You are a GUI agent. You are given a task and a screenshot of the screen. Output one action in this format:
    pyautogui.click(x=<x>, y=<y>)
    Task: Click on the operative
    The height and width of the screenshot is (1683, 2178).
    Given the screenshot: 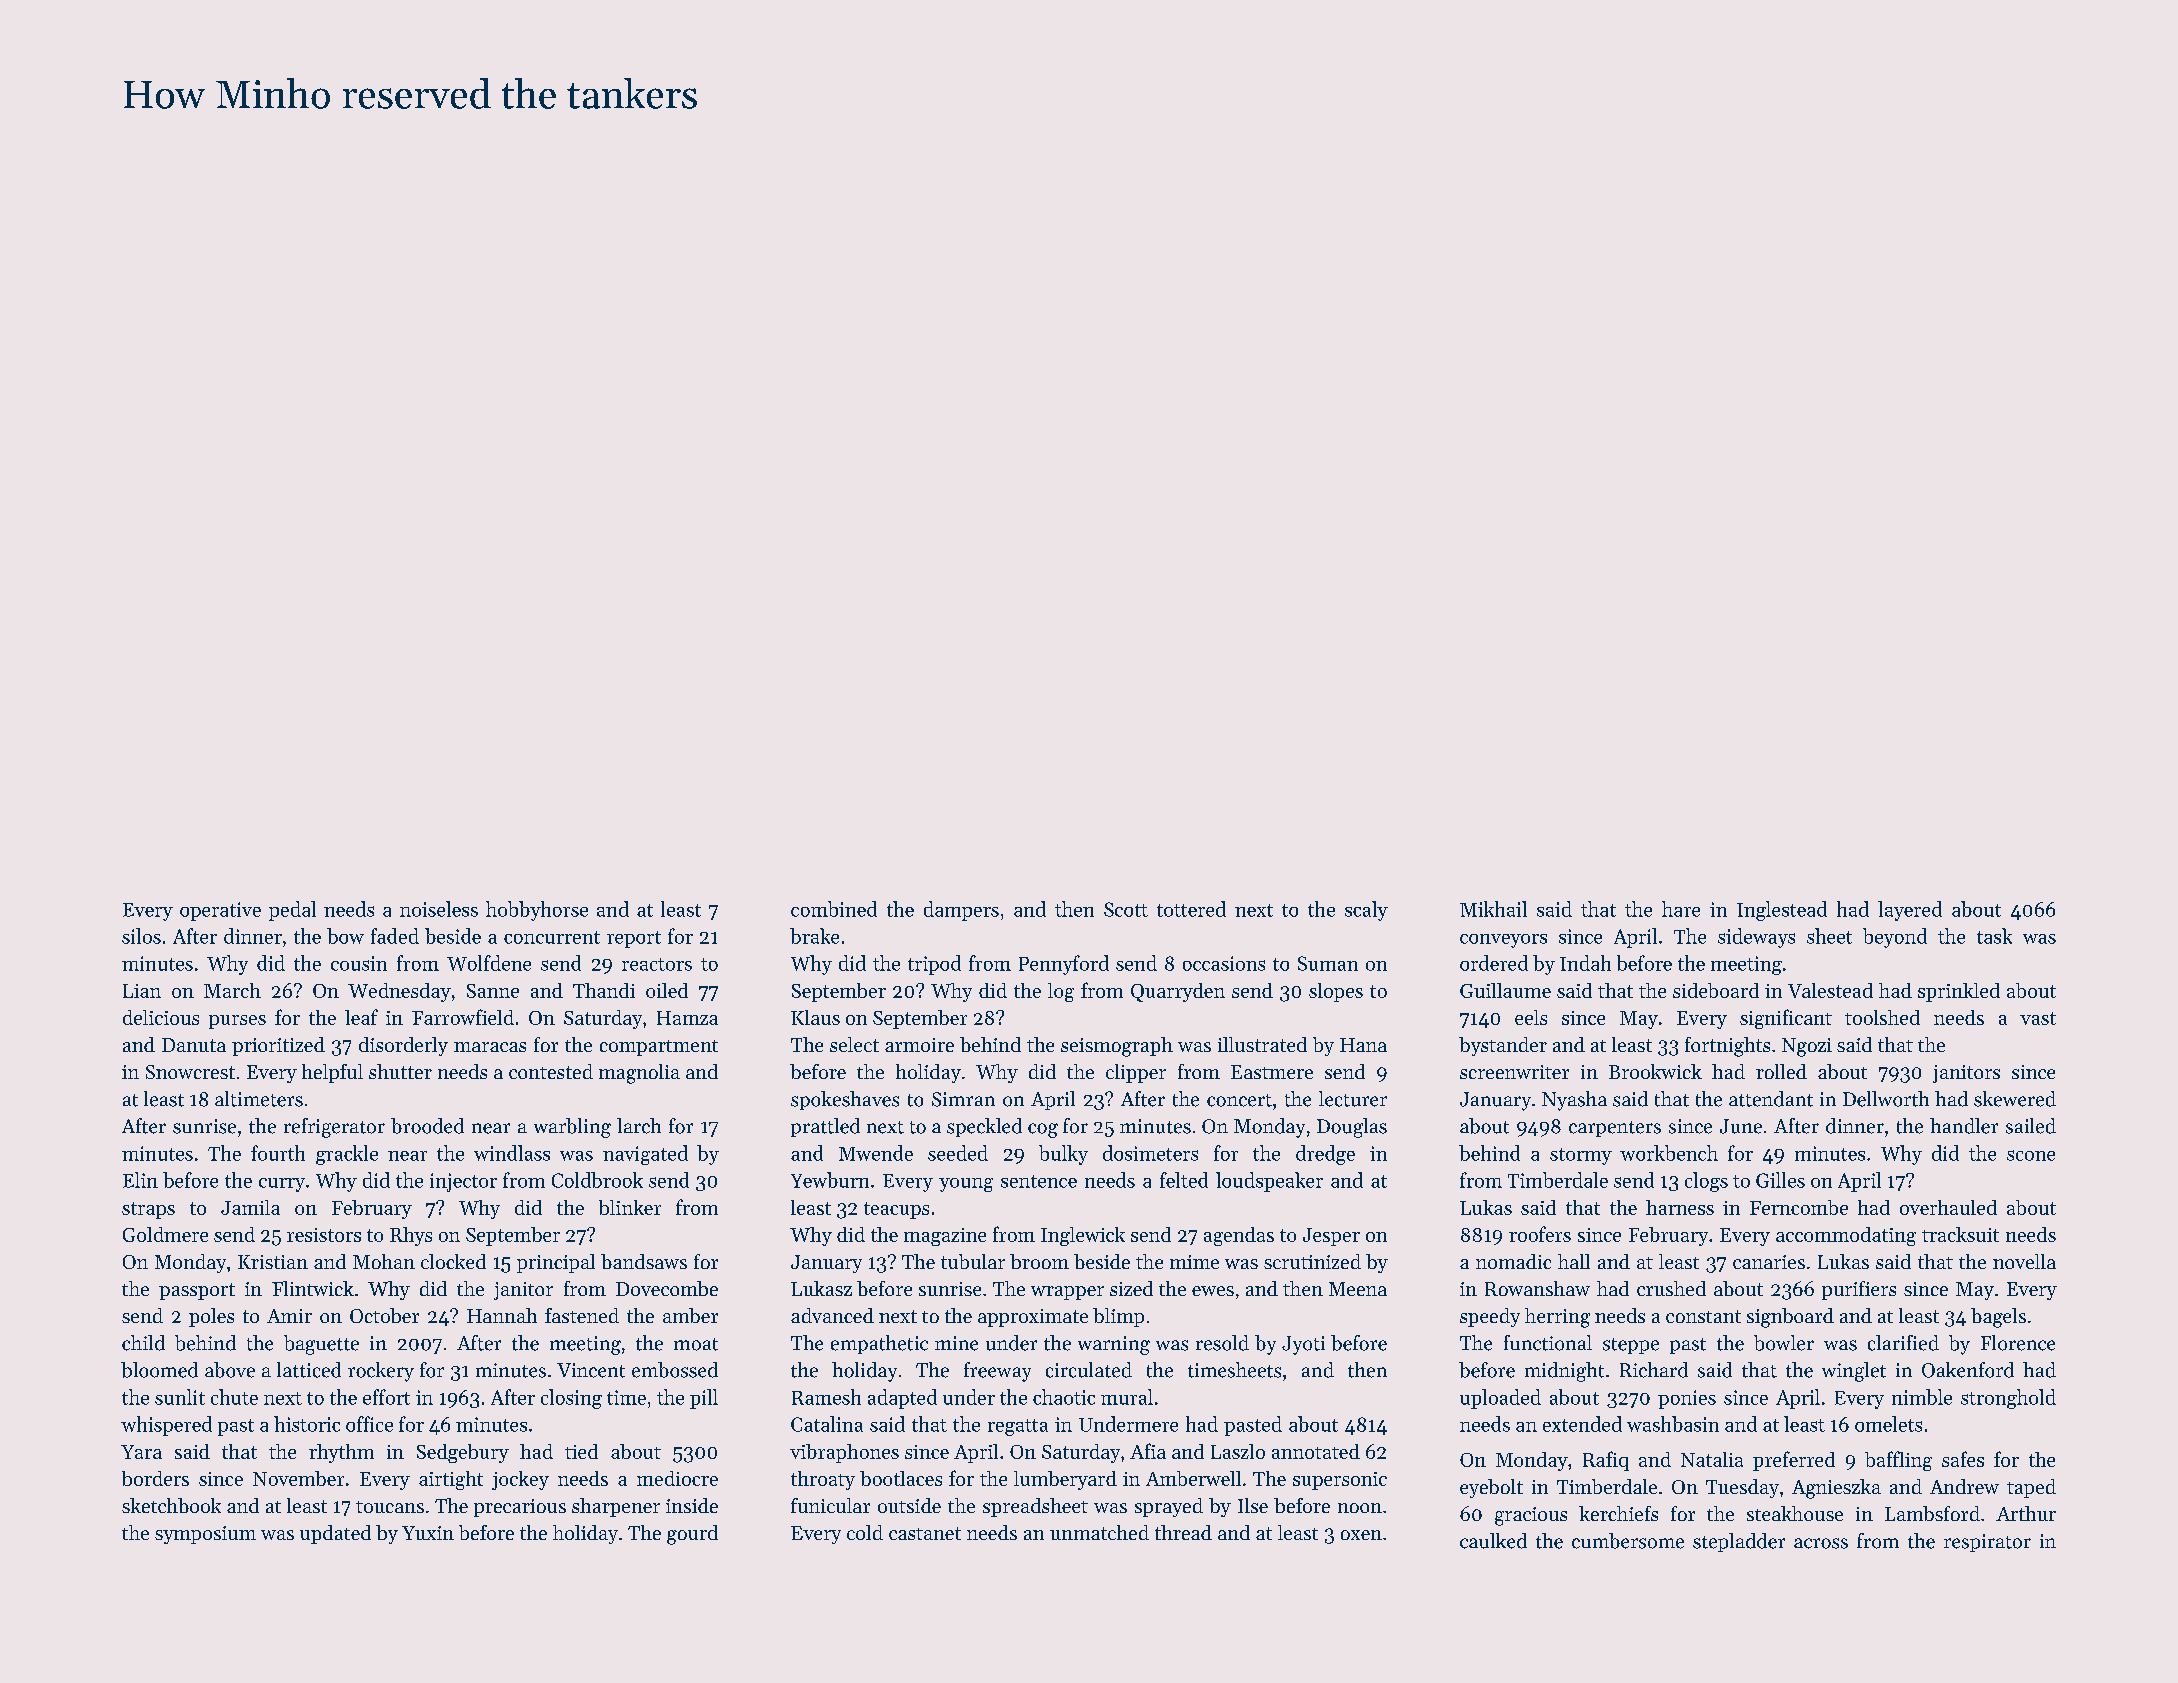 What is the action you would take?
    pyautogui.click(x=220, y=911)
